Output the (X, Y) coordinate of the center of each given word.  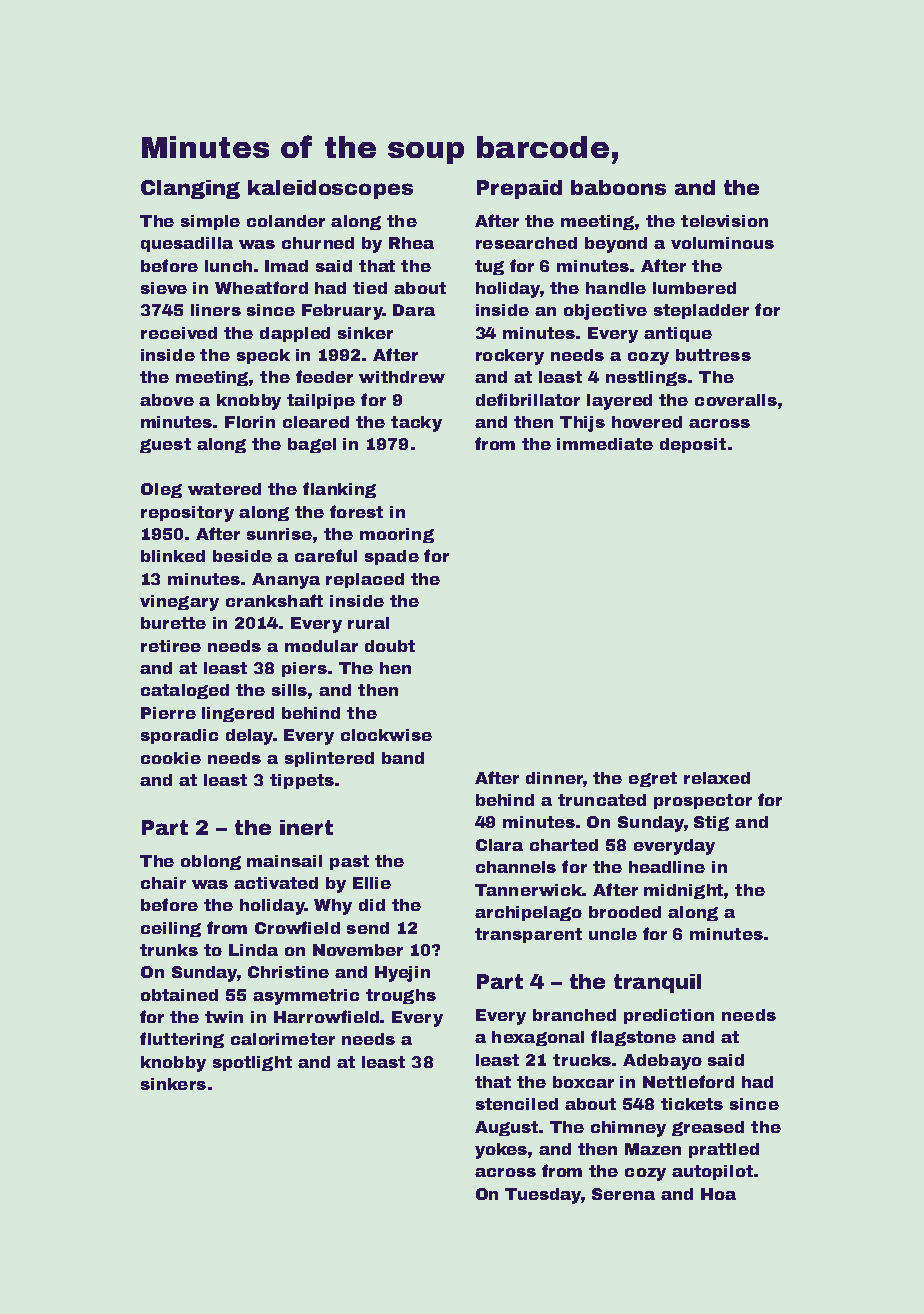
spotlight (252, 1063)
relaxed (717, 778)
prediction (669, 1016)
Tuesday (543, 1196)
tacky (416, 424)
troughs (401, 996)
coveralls (736, 400)
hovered (647, 422)
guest (165, 445)
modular (321, 646)
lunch (228, 266)
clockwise (386, 735)
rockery (510, 357)
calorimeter (283, 1039)
